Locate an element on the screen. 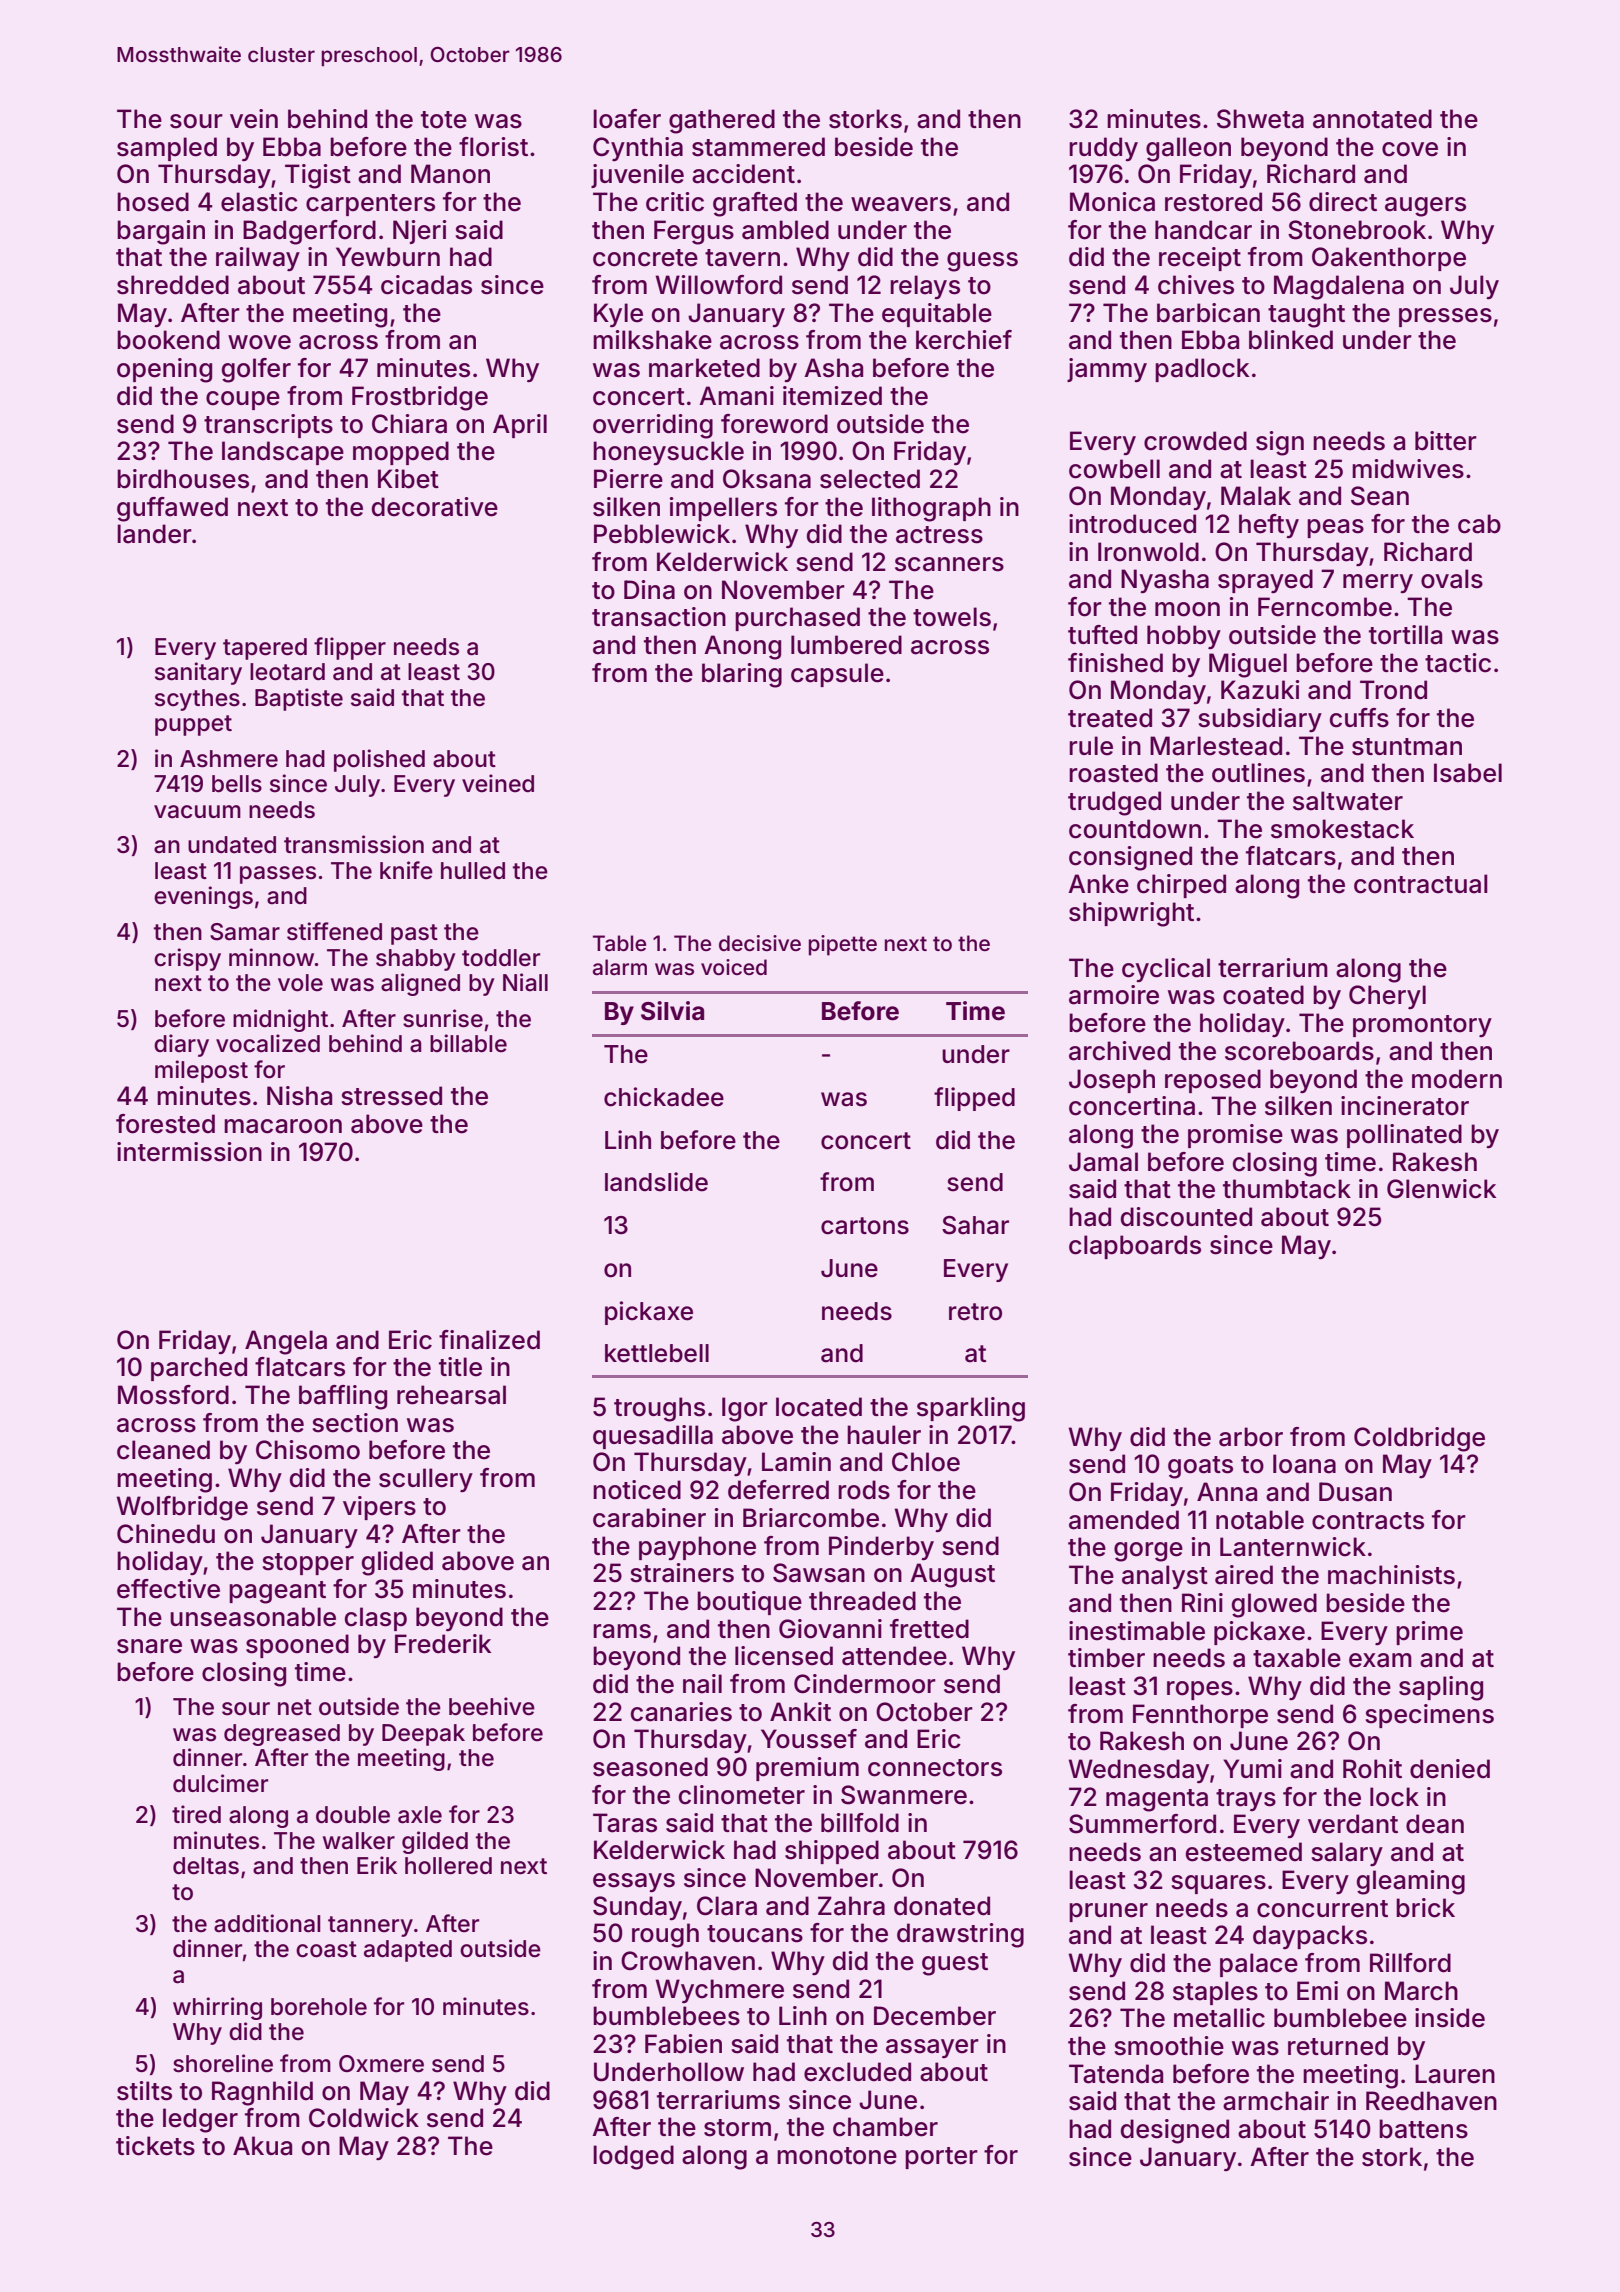 Image resolution: width=1620 pixels, height=2292 pixels. boutique is located at coordinates (749, 1603).
